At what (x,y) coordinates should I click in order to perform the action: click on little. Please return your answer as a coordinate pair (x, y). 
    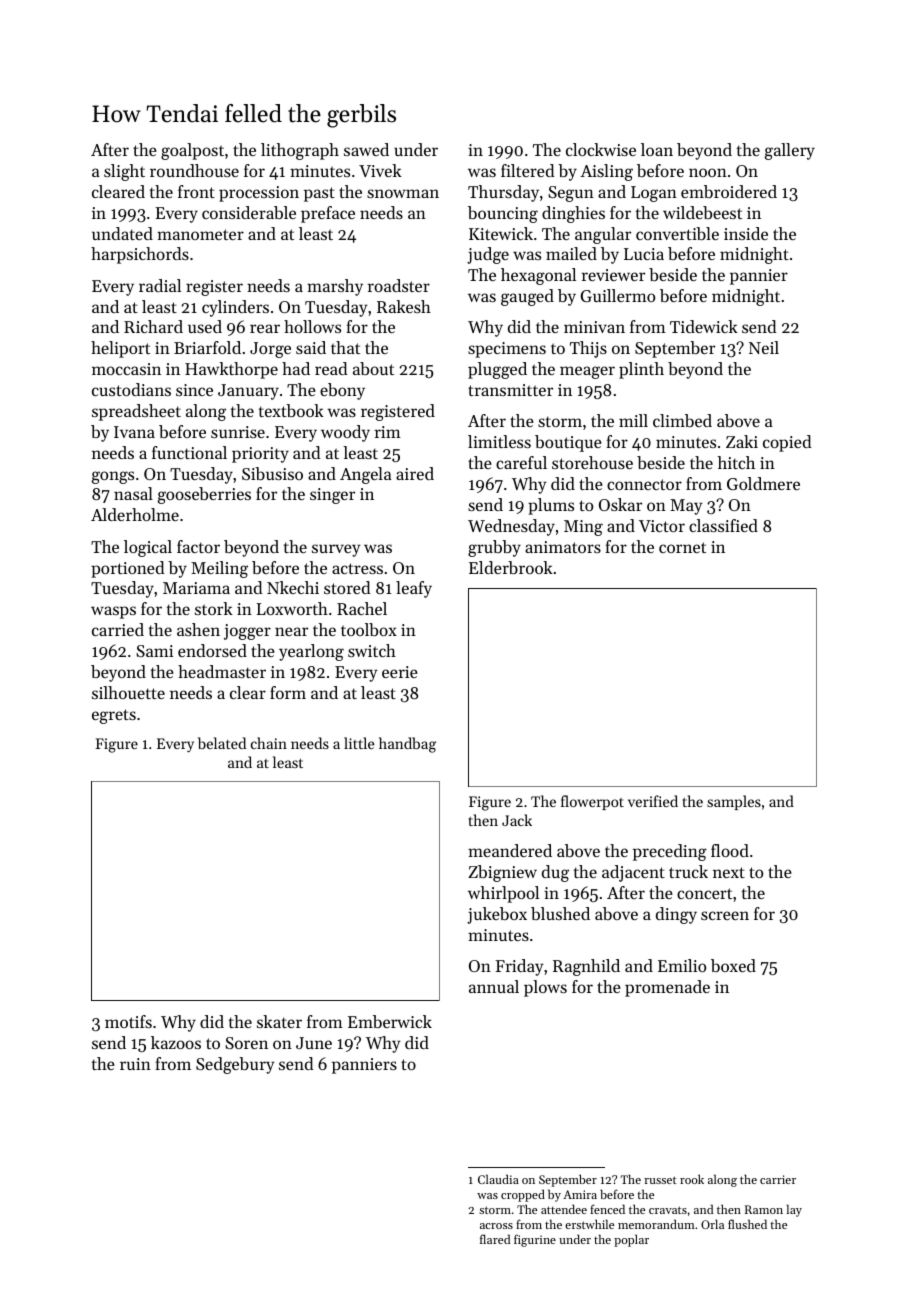
    Looking at the image, I should click on (359, 743).
